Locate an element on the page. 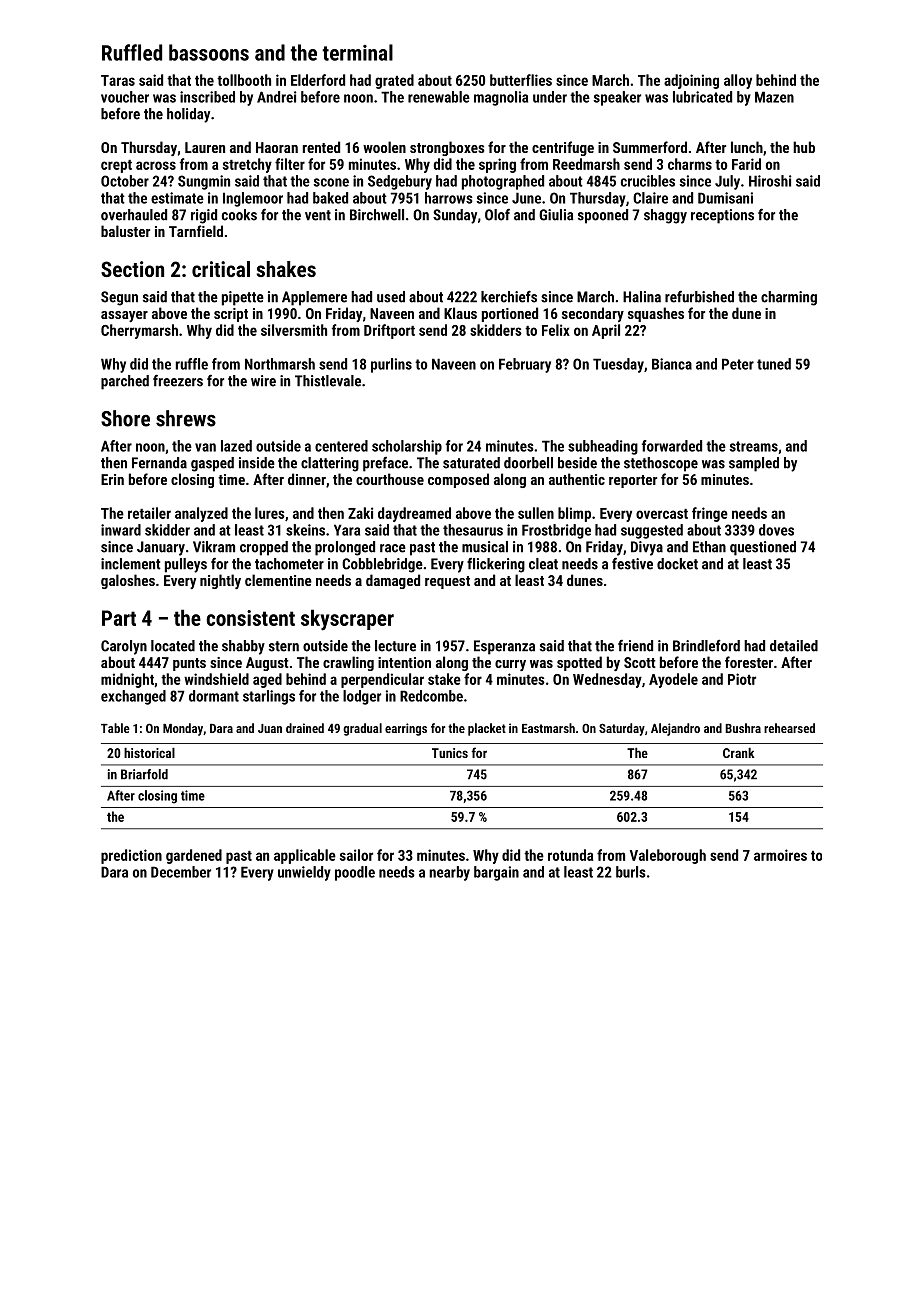 This image has height=1308, width=924. terminal is located at coordinates (357, 52).
